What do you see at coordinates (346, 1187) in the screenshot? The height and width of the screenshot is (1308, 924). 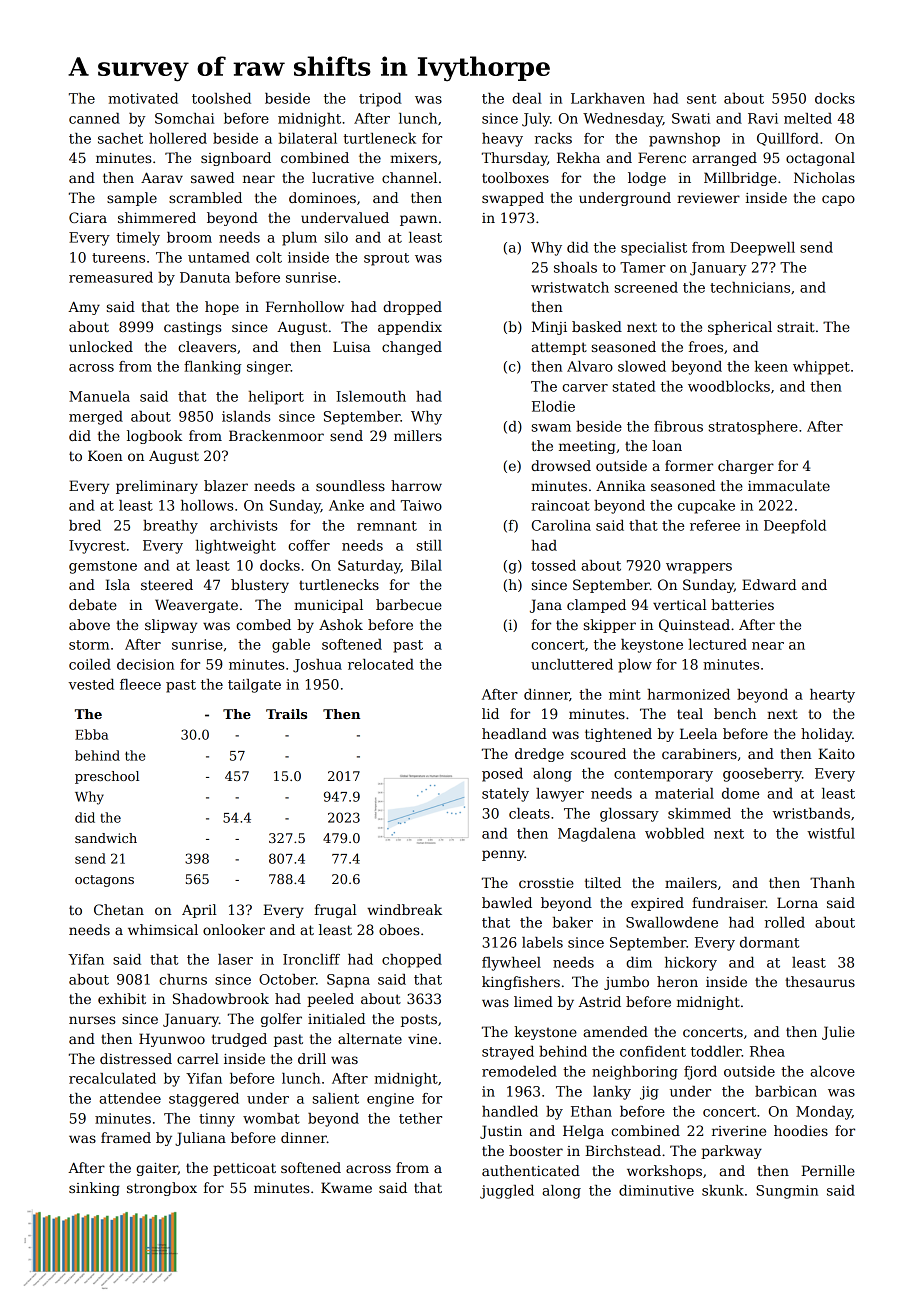 I see `Kwame` at bounding box center [346, 1187].
